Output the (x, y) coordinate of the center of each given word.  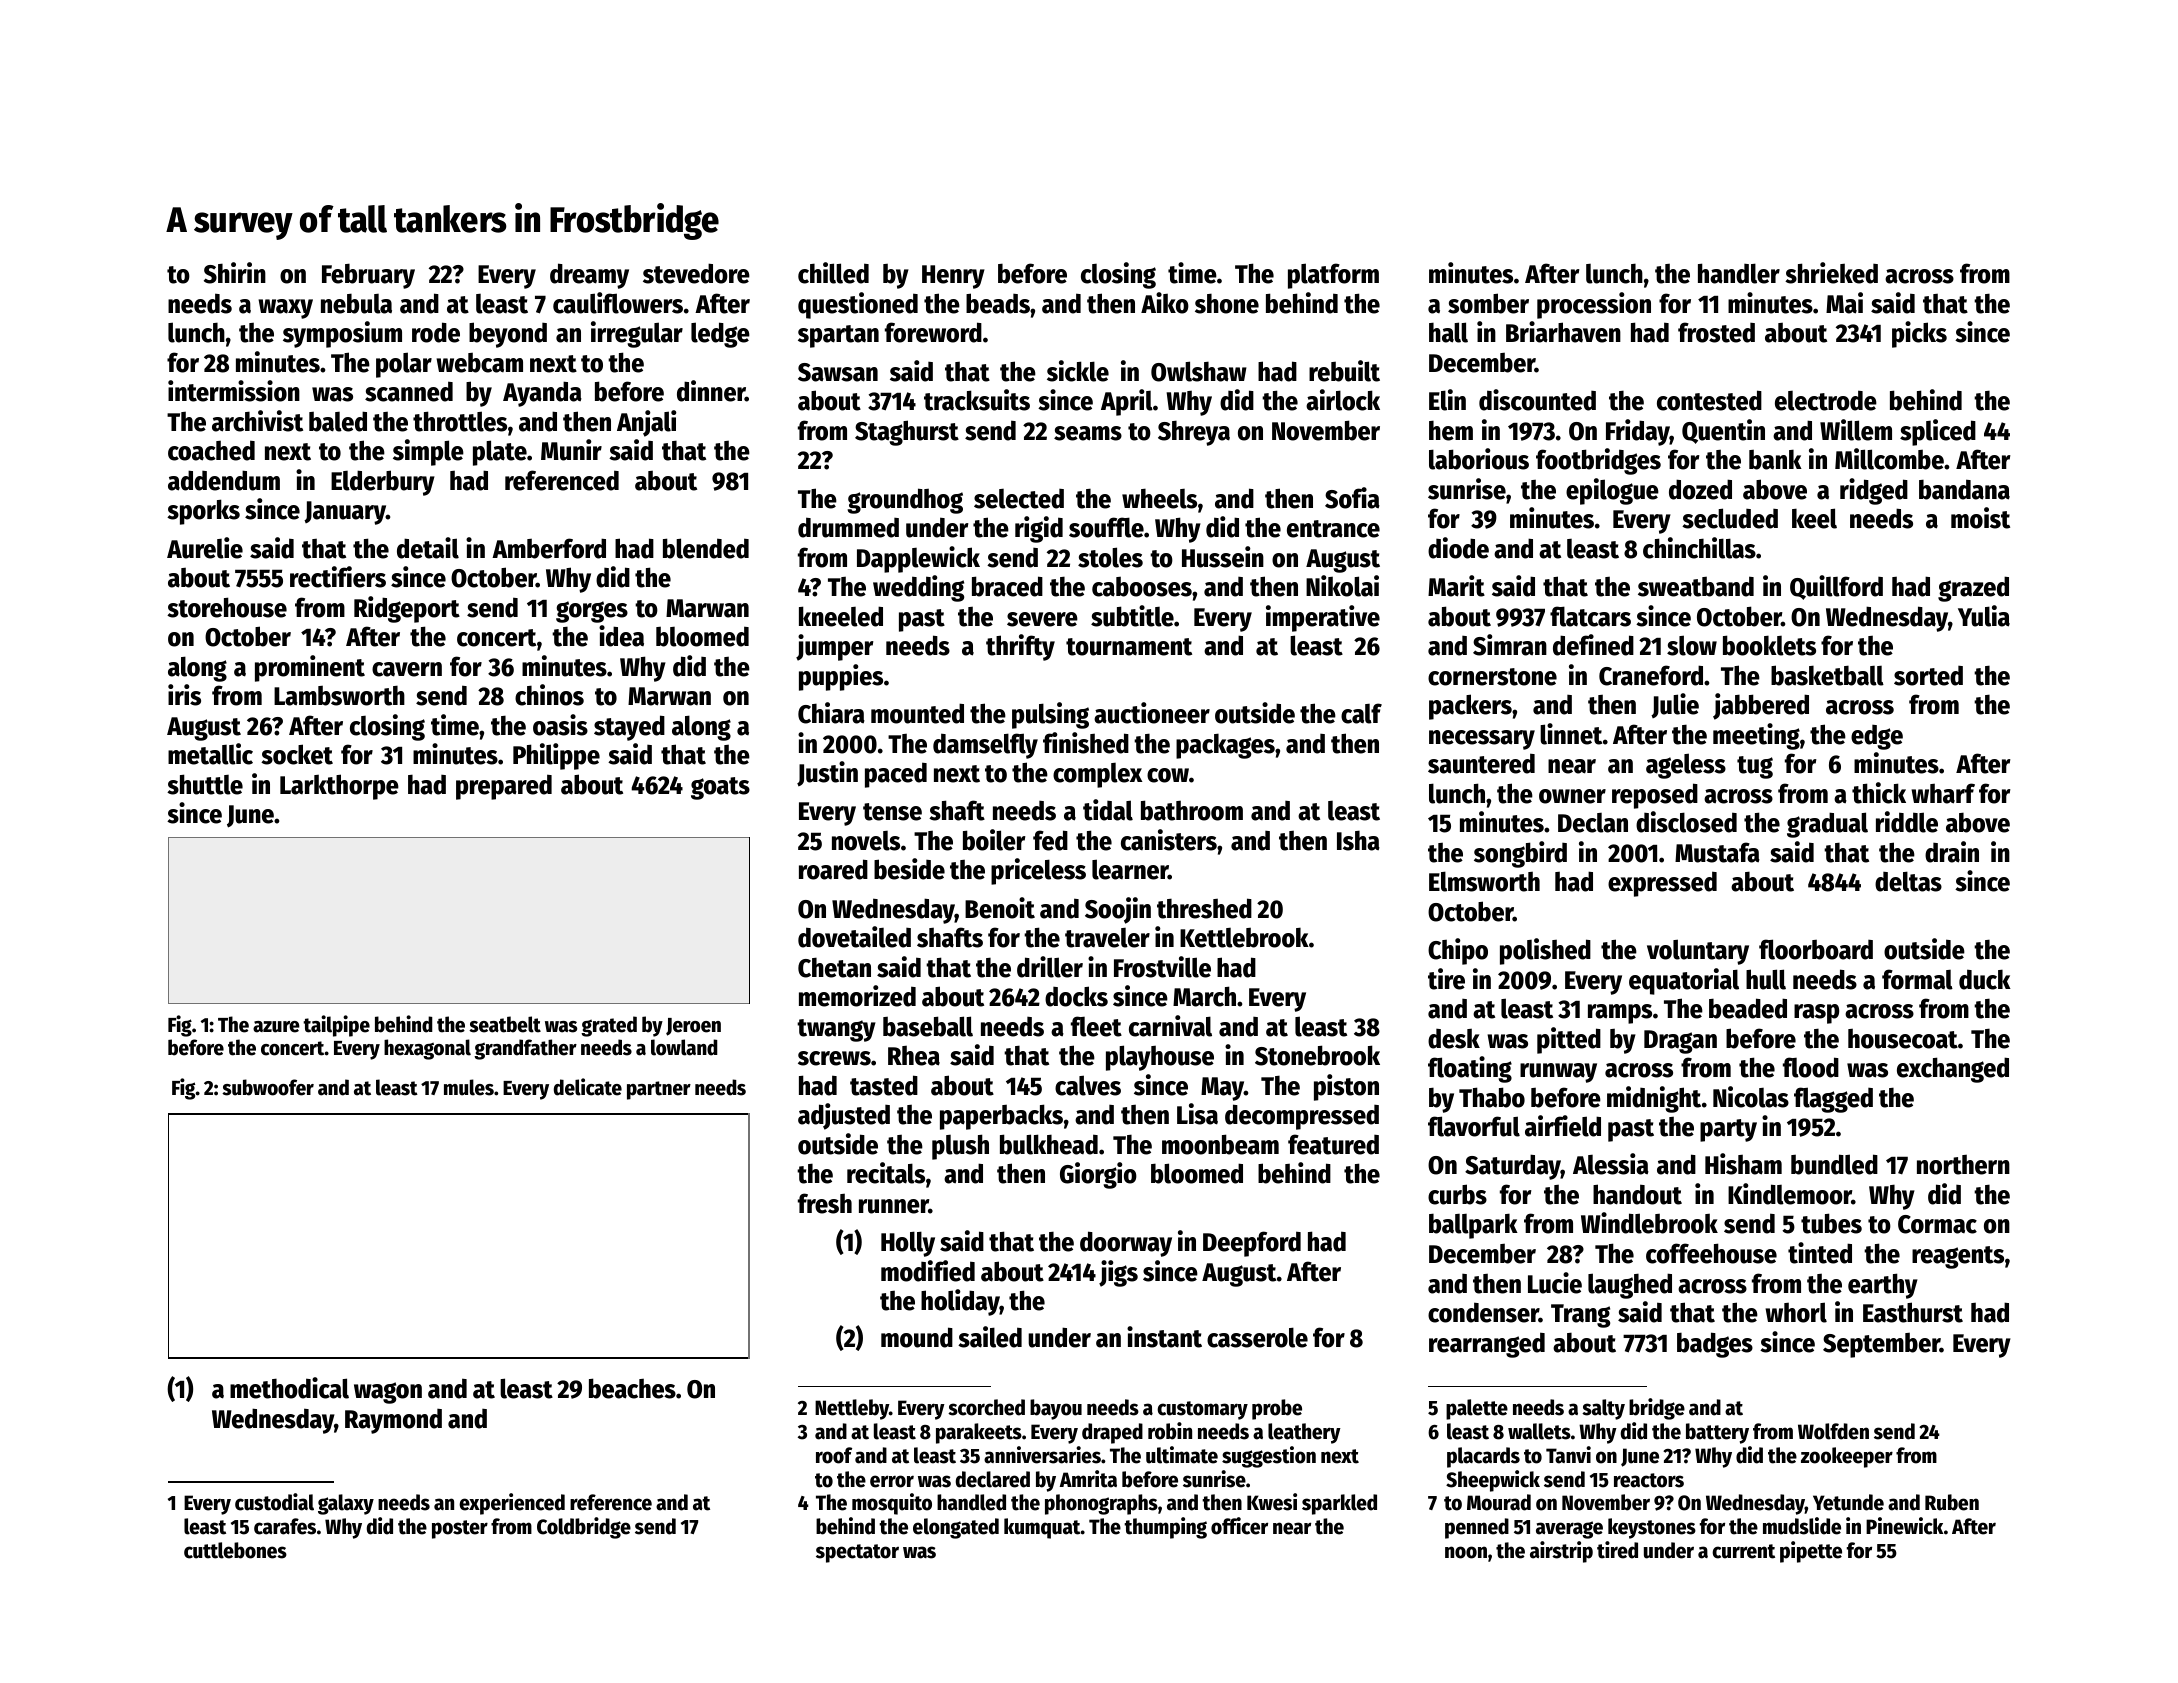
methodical (289, 1388)
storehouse (227, 607)
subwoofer (268, 1087)
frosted (1716, 332)
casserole (1257, 1337)
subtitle (1132, 616)
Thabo (1492, 1097)
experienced (512, 1504)
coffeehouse (1711, 1253)
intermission (234, 391)
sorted (1928, 676)
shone (1227, 303)
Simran (1510, 645)
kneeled (841, 616)
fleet (1096, 1026)
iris (184, 695)
